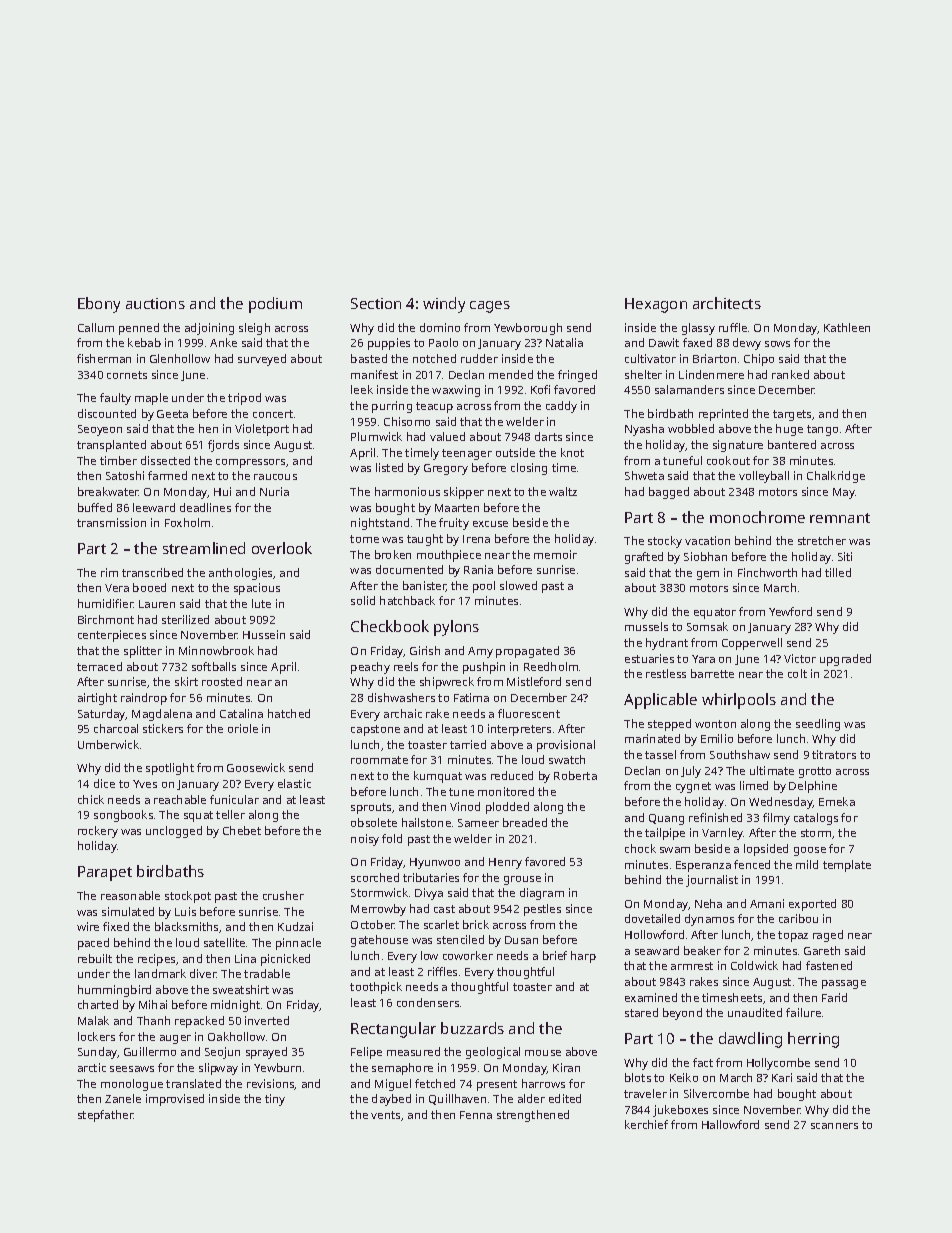  Describe the element at coordinates (723, 415) in the document. I see `reprinted` at that location.
